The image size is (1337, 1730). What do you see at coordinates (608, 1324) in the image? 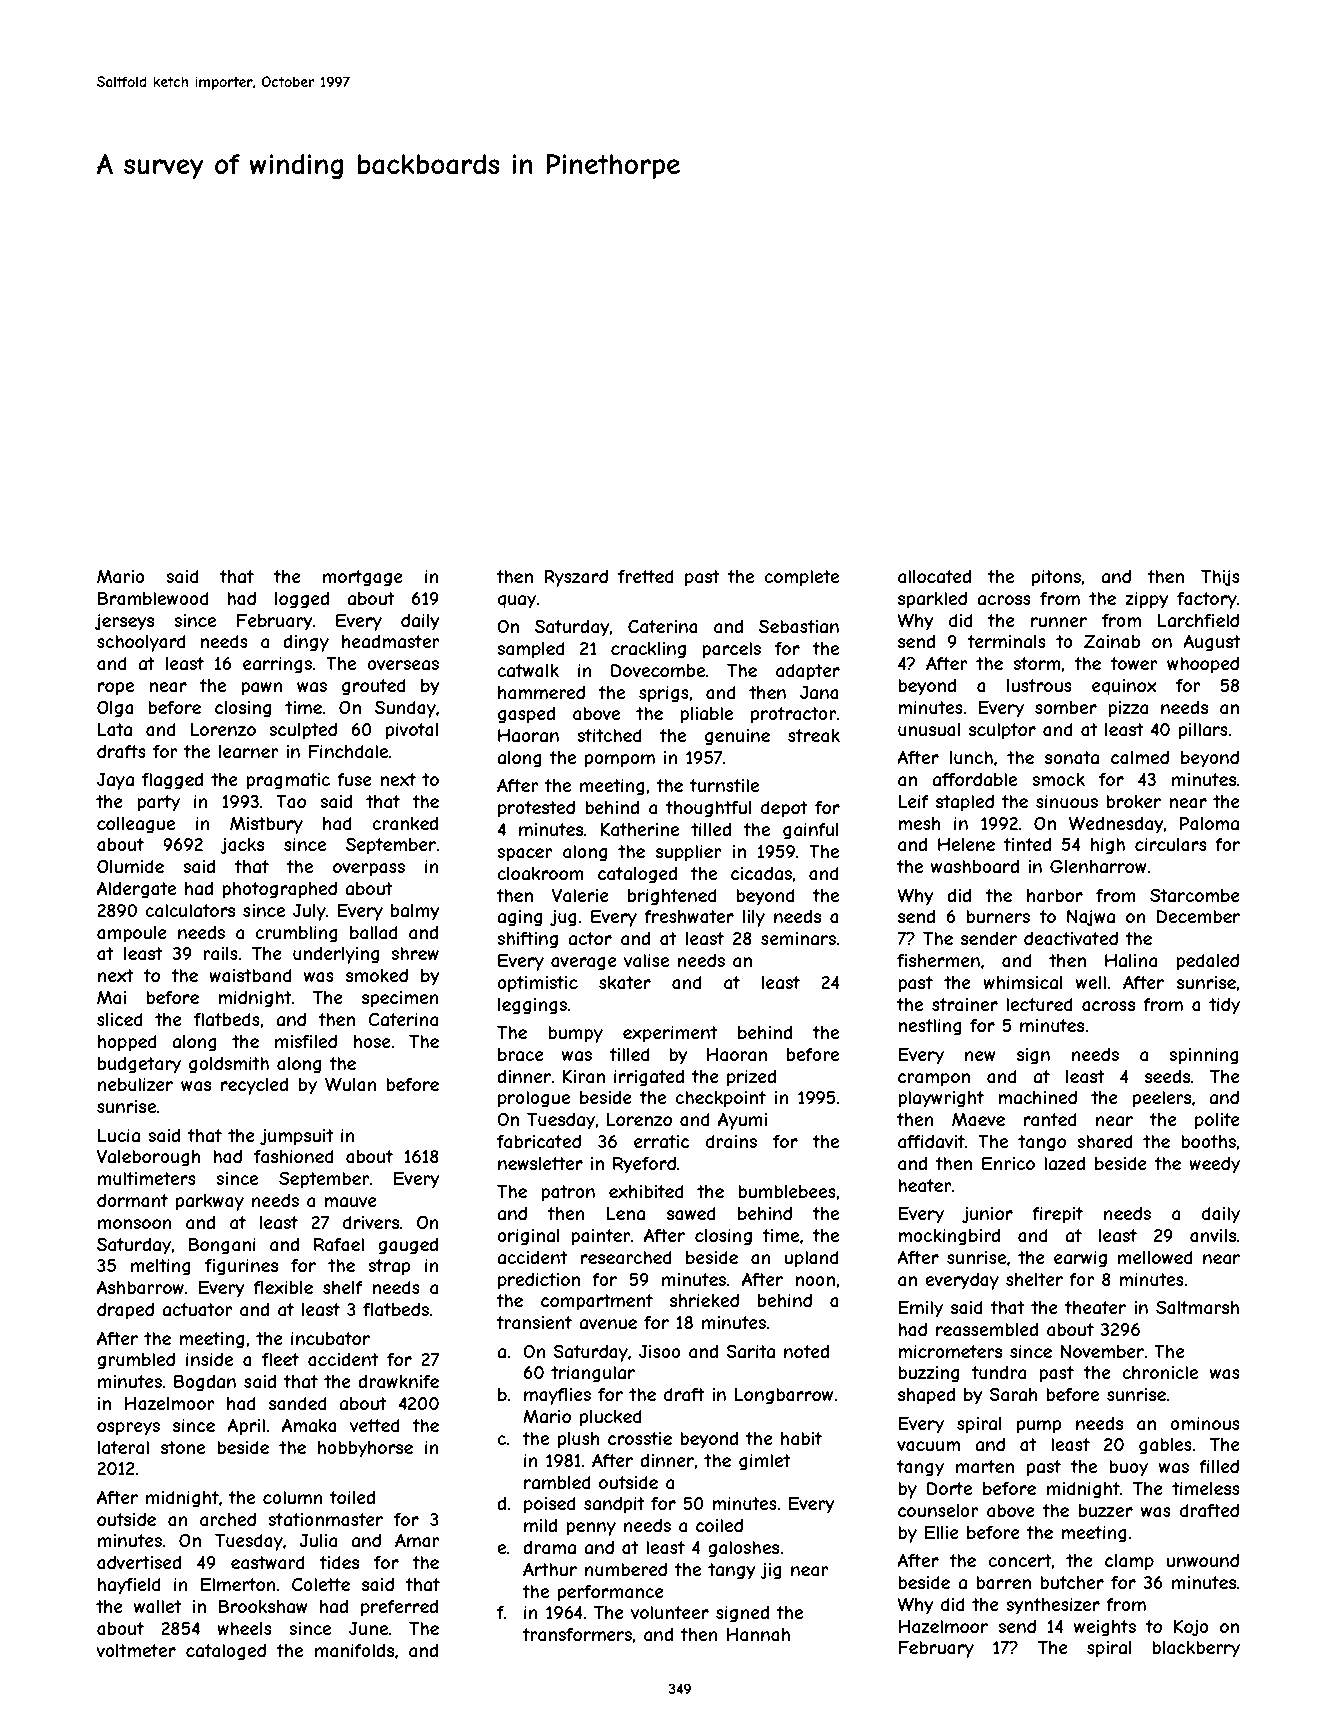
I see `avenue` at bounding box center [608, 1324].
